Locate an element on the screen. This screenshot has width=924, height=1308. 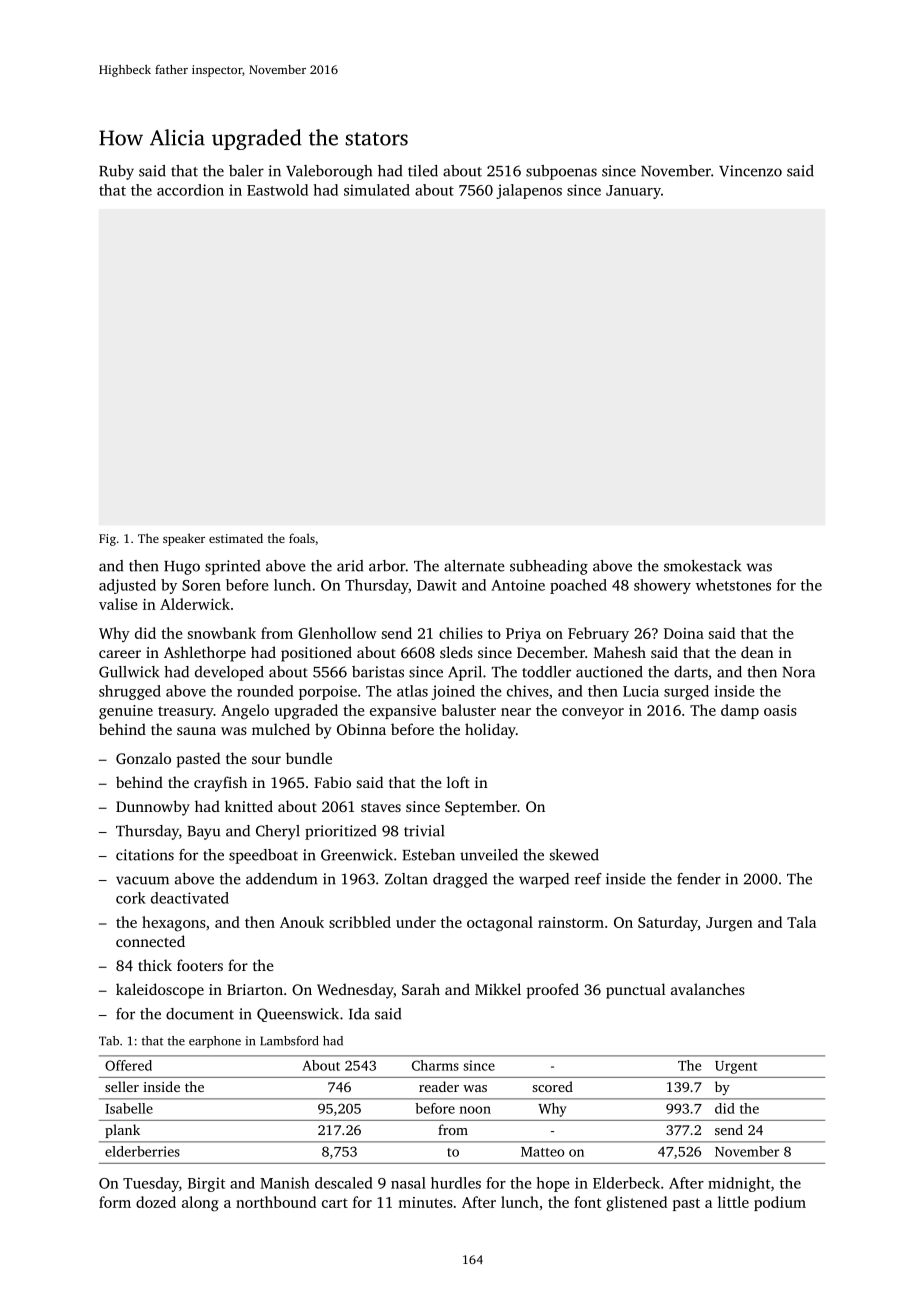
subheading is located at coordinates (549, 567).
